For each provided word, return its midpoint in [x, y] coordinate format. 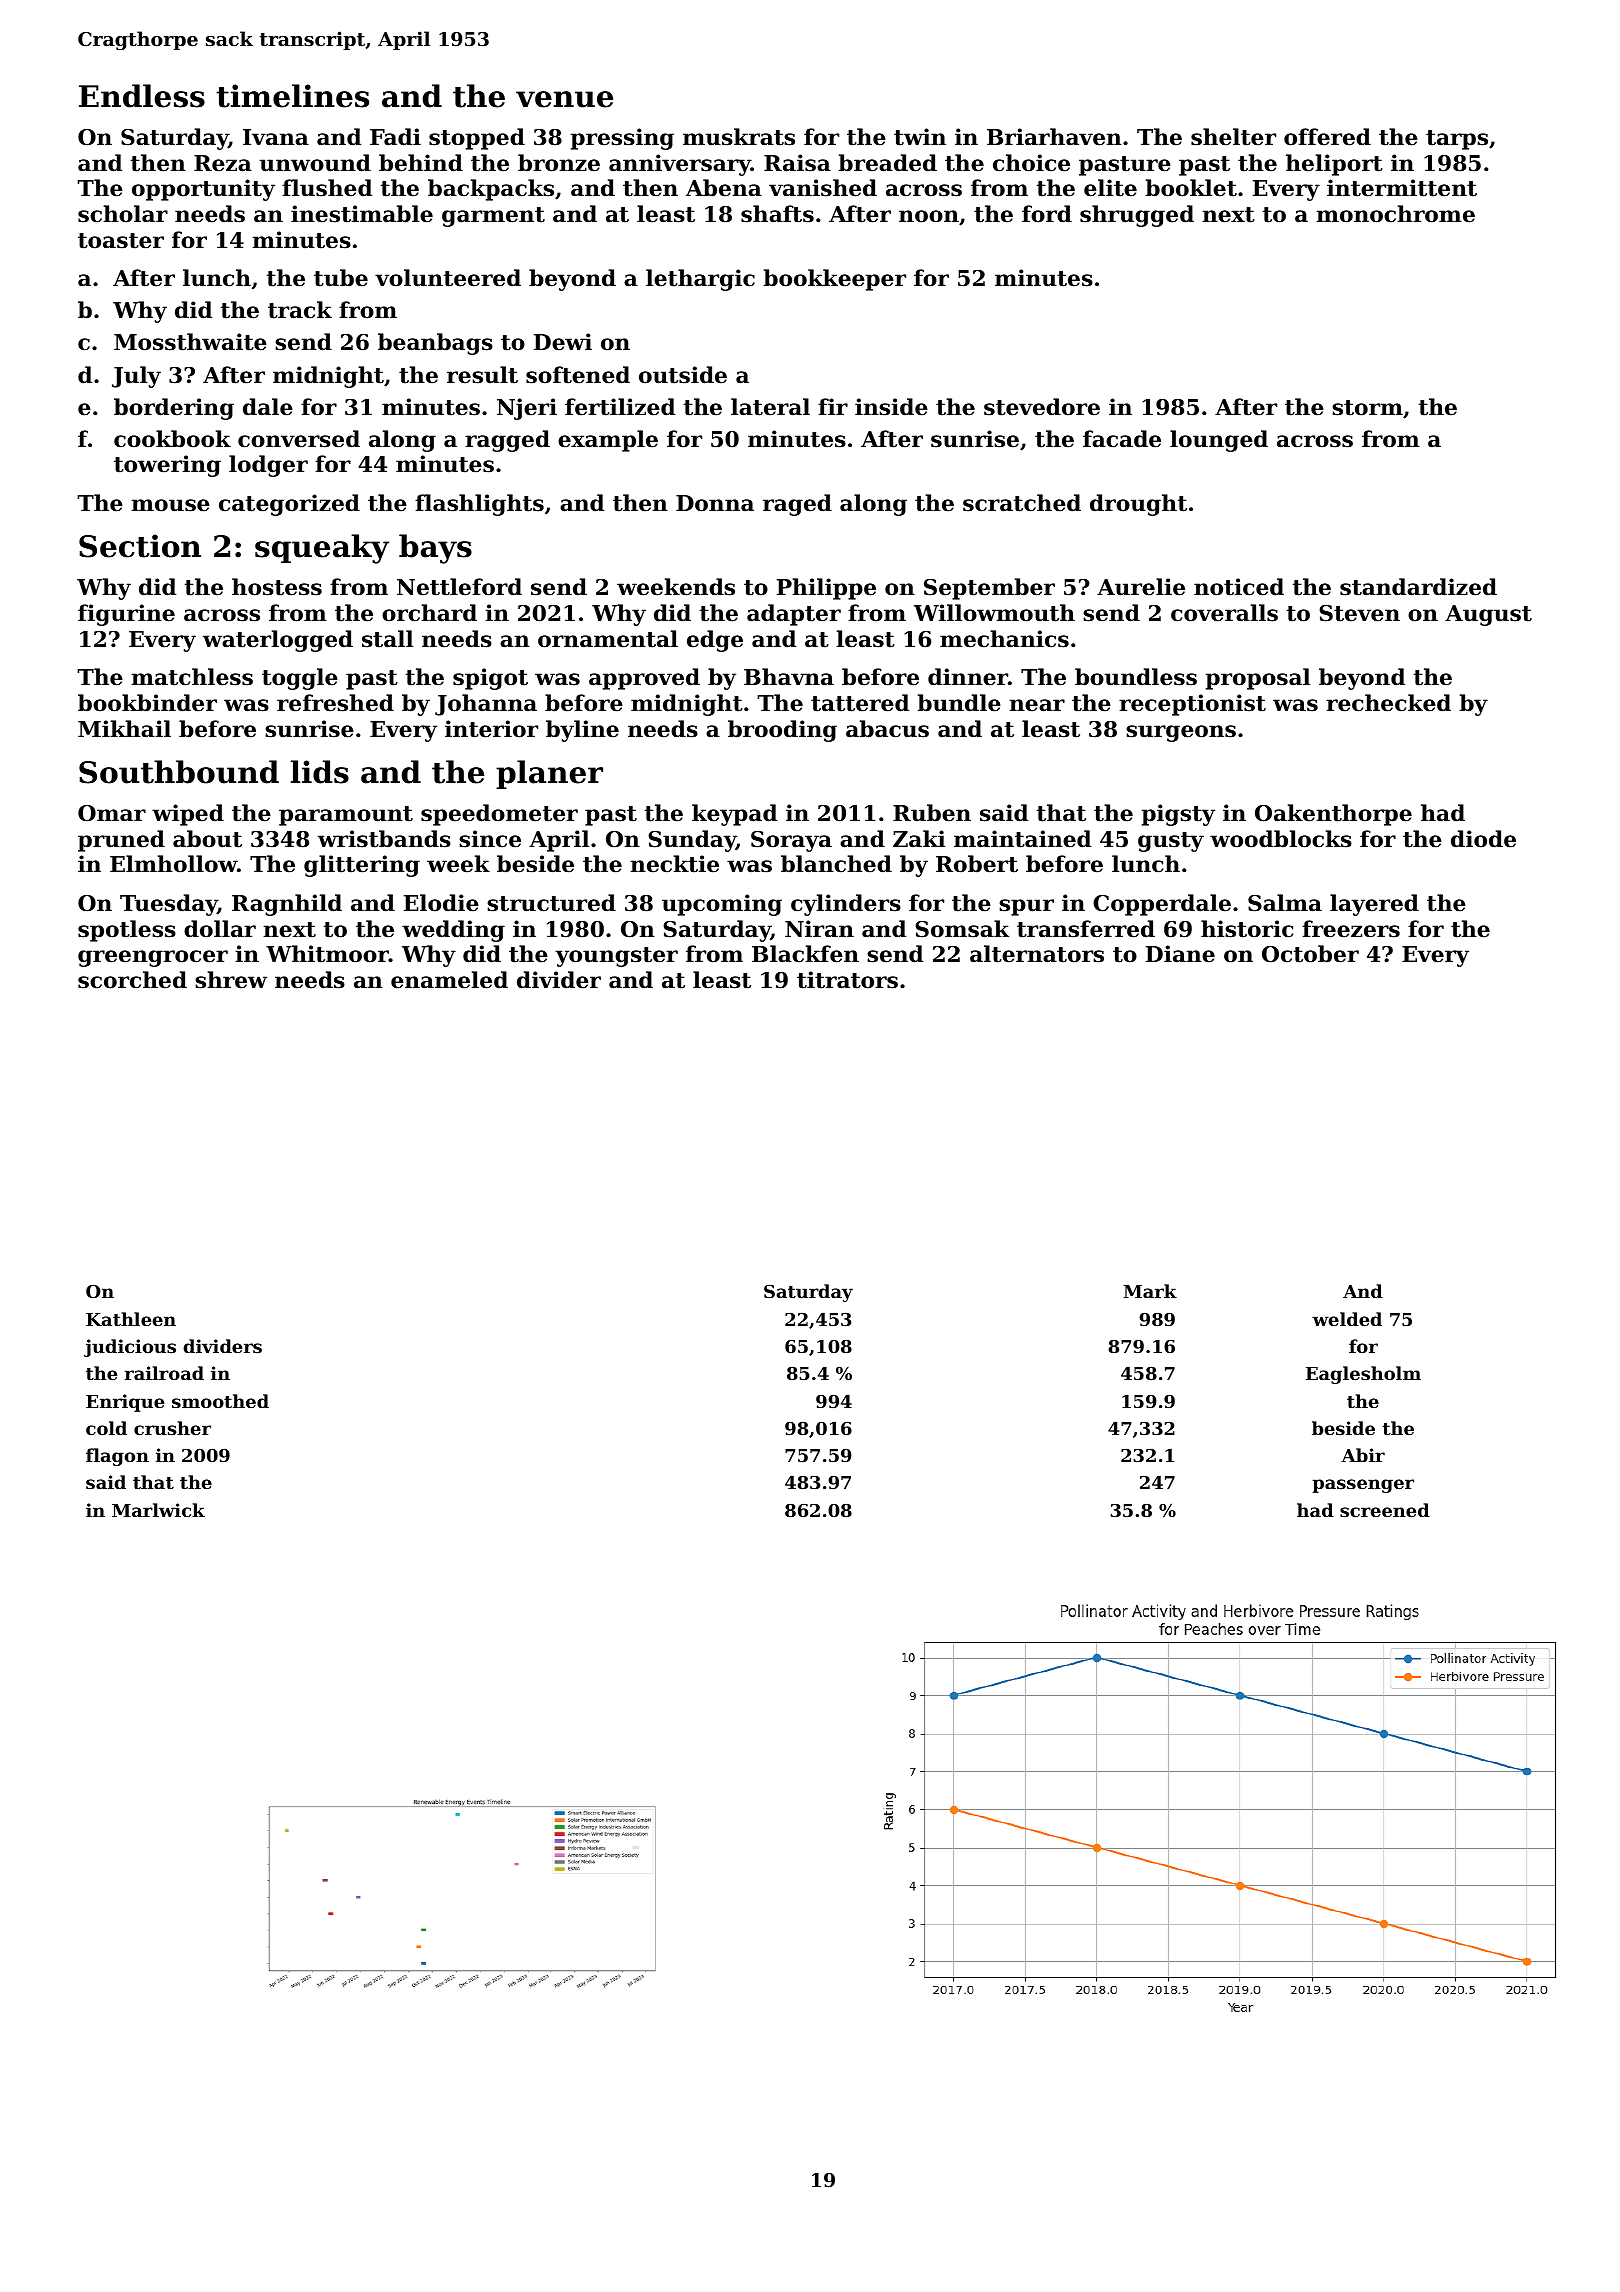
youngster [616, 957]
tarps [1457, 140]
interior [491, 729]
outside [683, 375]
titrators [847, 980]
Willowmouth [994, 613]
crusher [172, 1428]
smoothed [220, 1401]
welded [1347, 1319]
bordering [174, 409]
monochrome [1395, 214]
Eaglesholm [1363, 1375]
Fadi [395, 137]
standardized [1418, 587]
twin [920, 137]
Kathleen [131, 1319]
